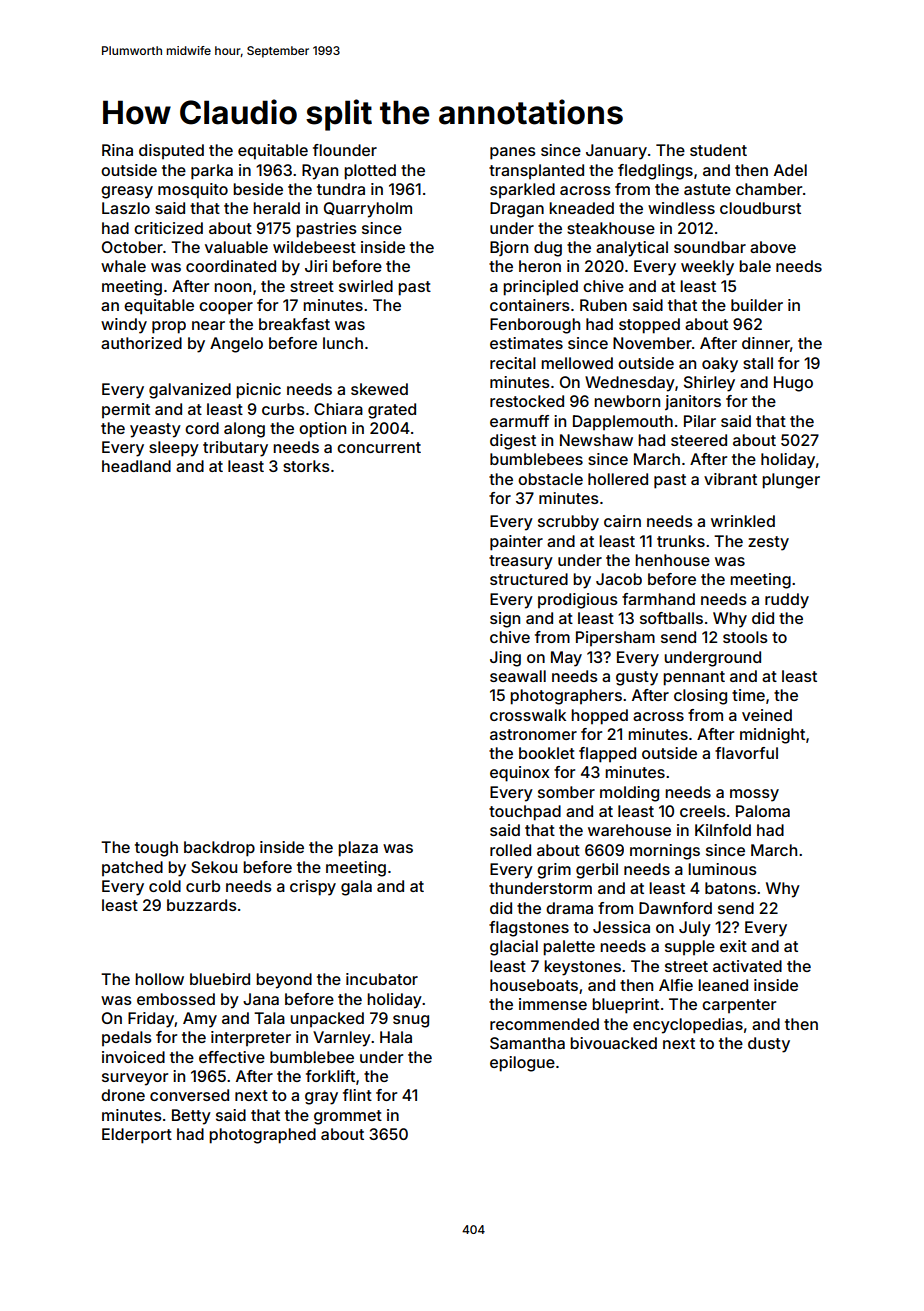 The image size is (924, 1311). What do you see at coordinates (306, 466) in the screenshot?
I see `storks` at bounding box center [306, 466].
